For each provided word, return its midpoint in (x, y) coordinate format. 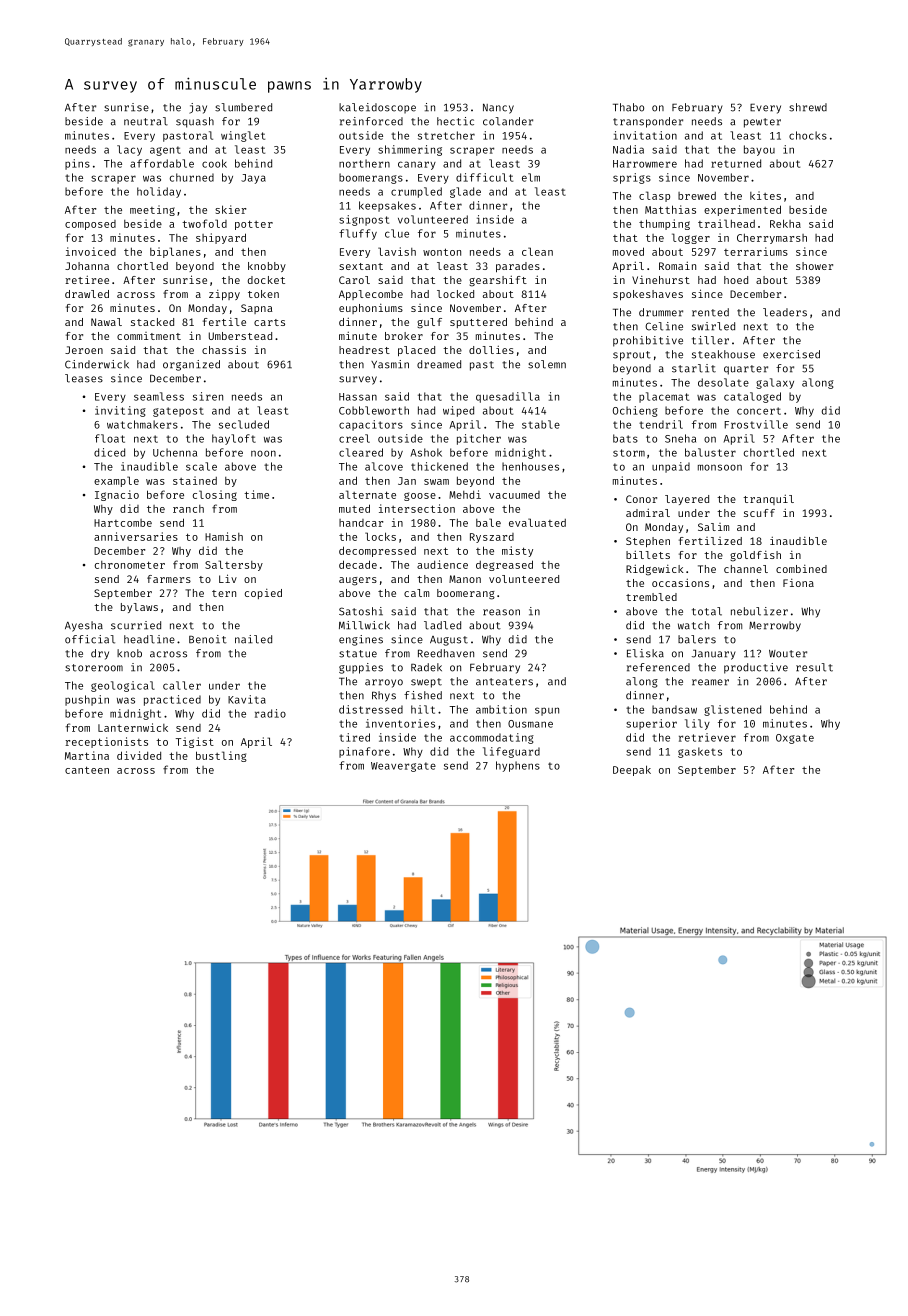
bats (625, 438)
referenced (658, 667)
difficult (484, 177)
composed (90, 225)
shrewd (808, 107)
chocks (808, 135)
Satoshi (361, 611)
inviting (120, 411)
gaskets (700, 752)
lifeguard (511, 752)
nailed (253, 639)
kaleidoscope (377, 108)
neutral (146, 121)
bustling (221, 756)
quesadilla (508, 397)
